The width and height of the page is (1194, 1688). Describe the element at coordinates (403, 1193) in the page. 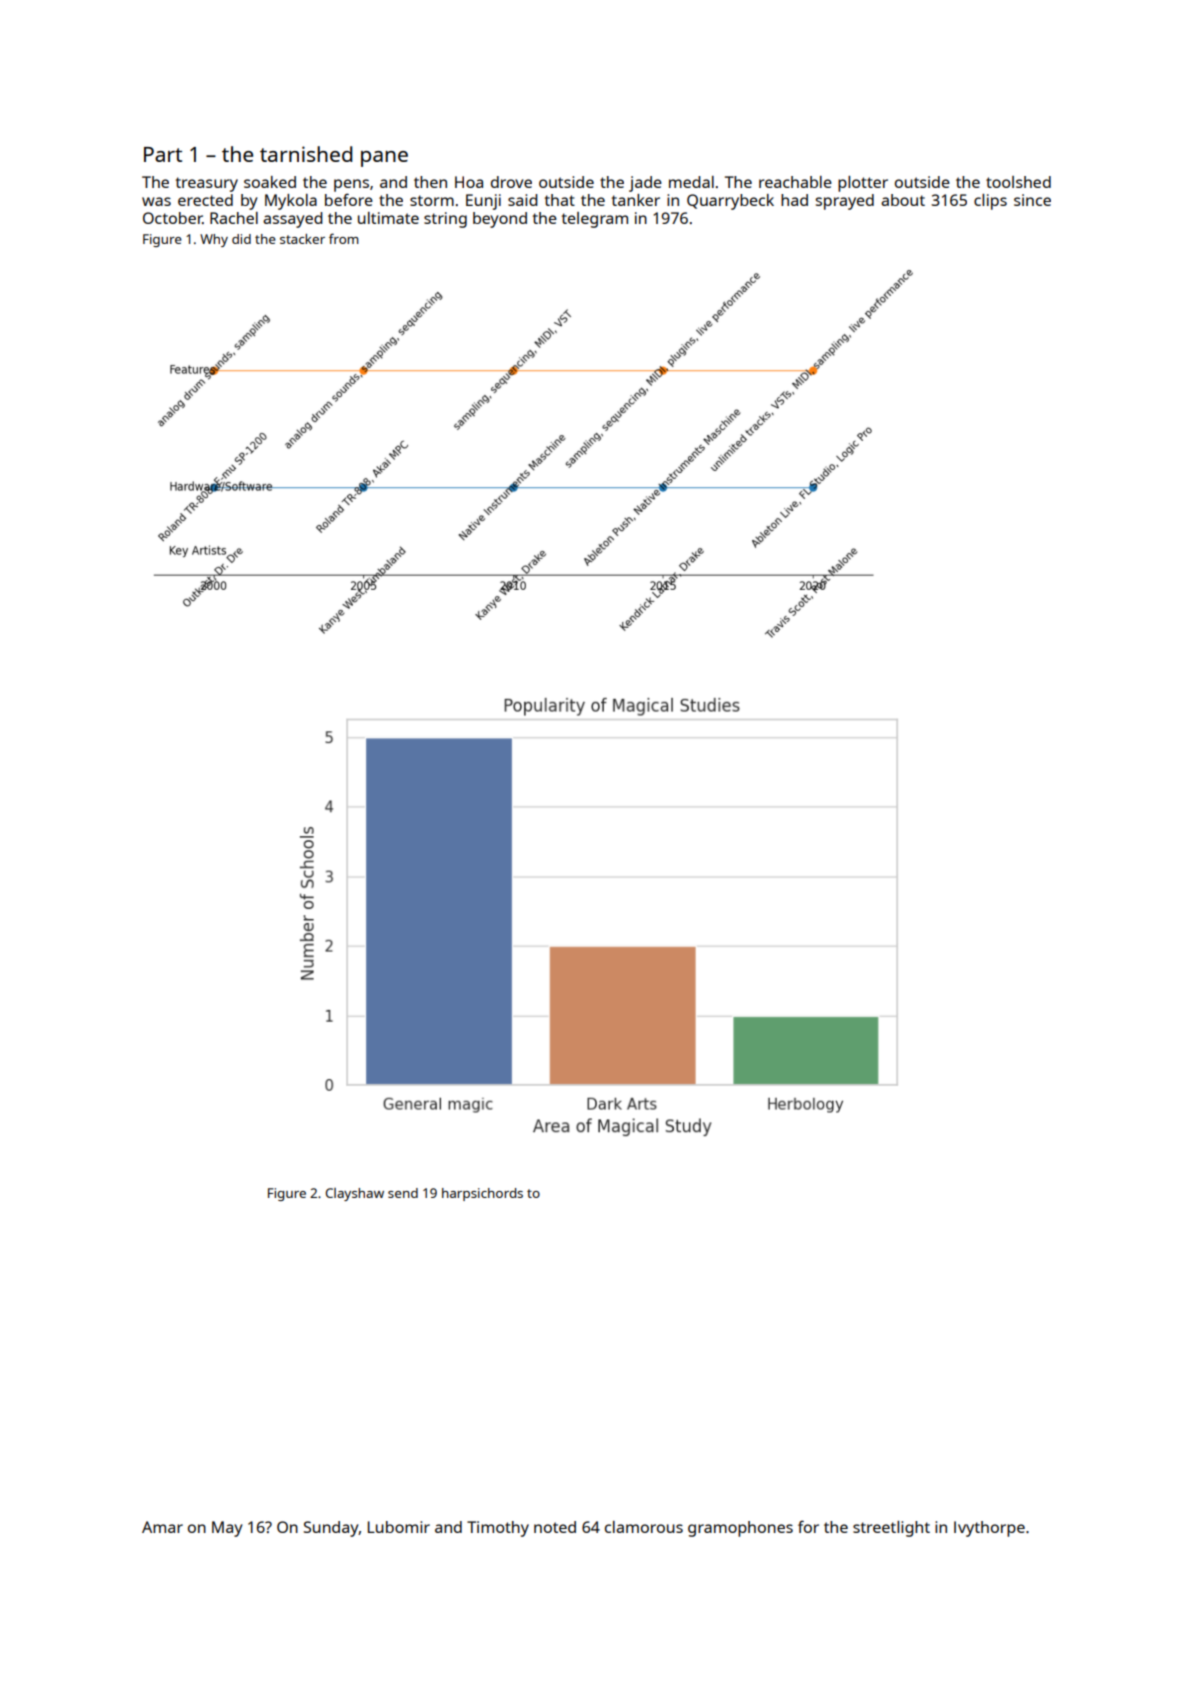

I see `send` at that location.
